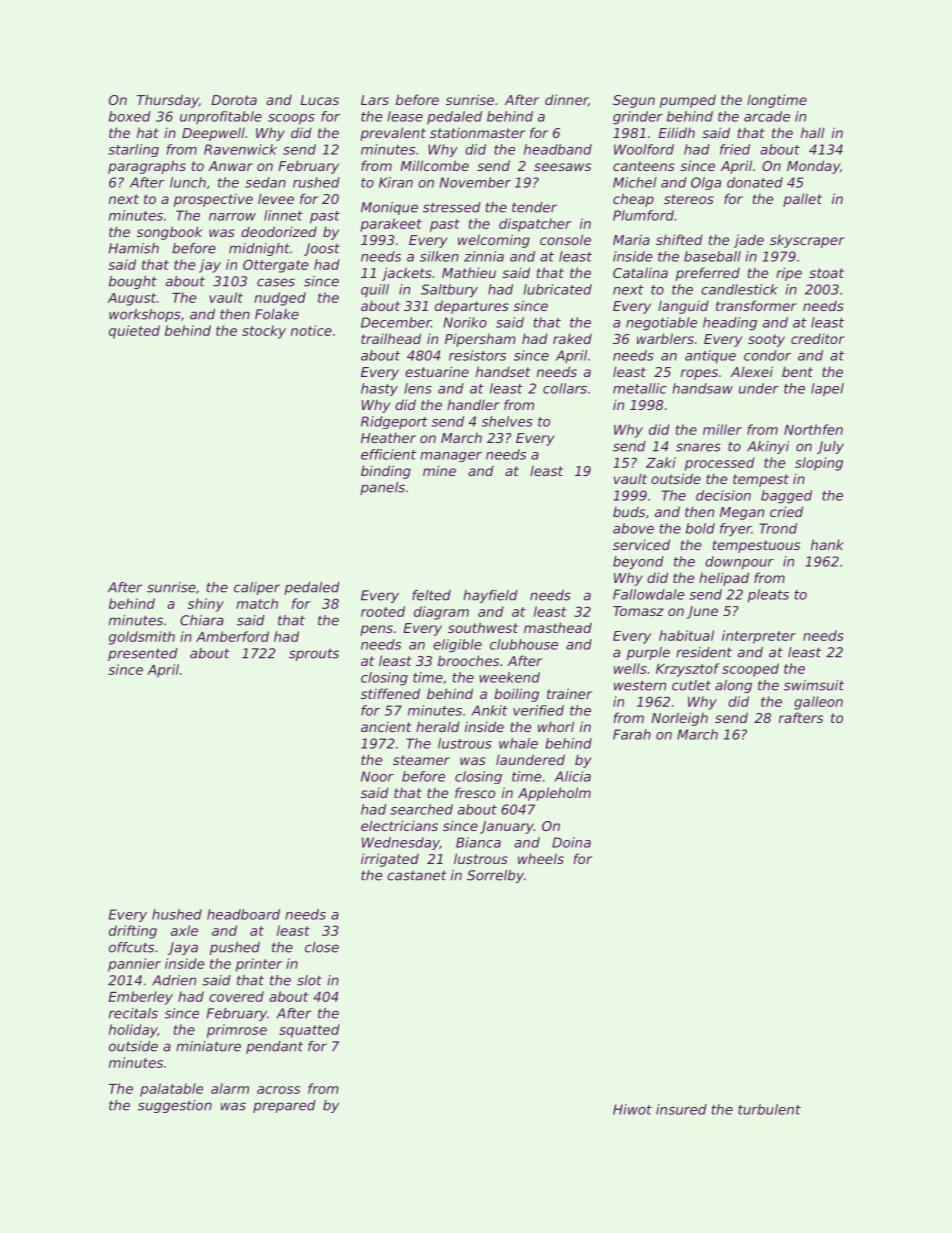 The width and height of the image is (952, 1233). Describe the element at coordinates (688, 101) in the image. I see `pumped` at that location.
